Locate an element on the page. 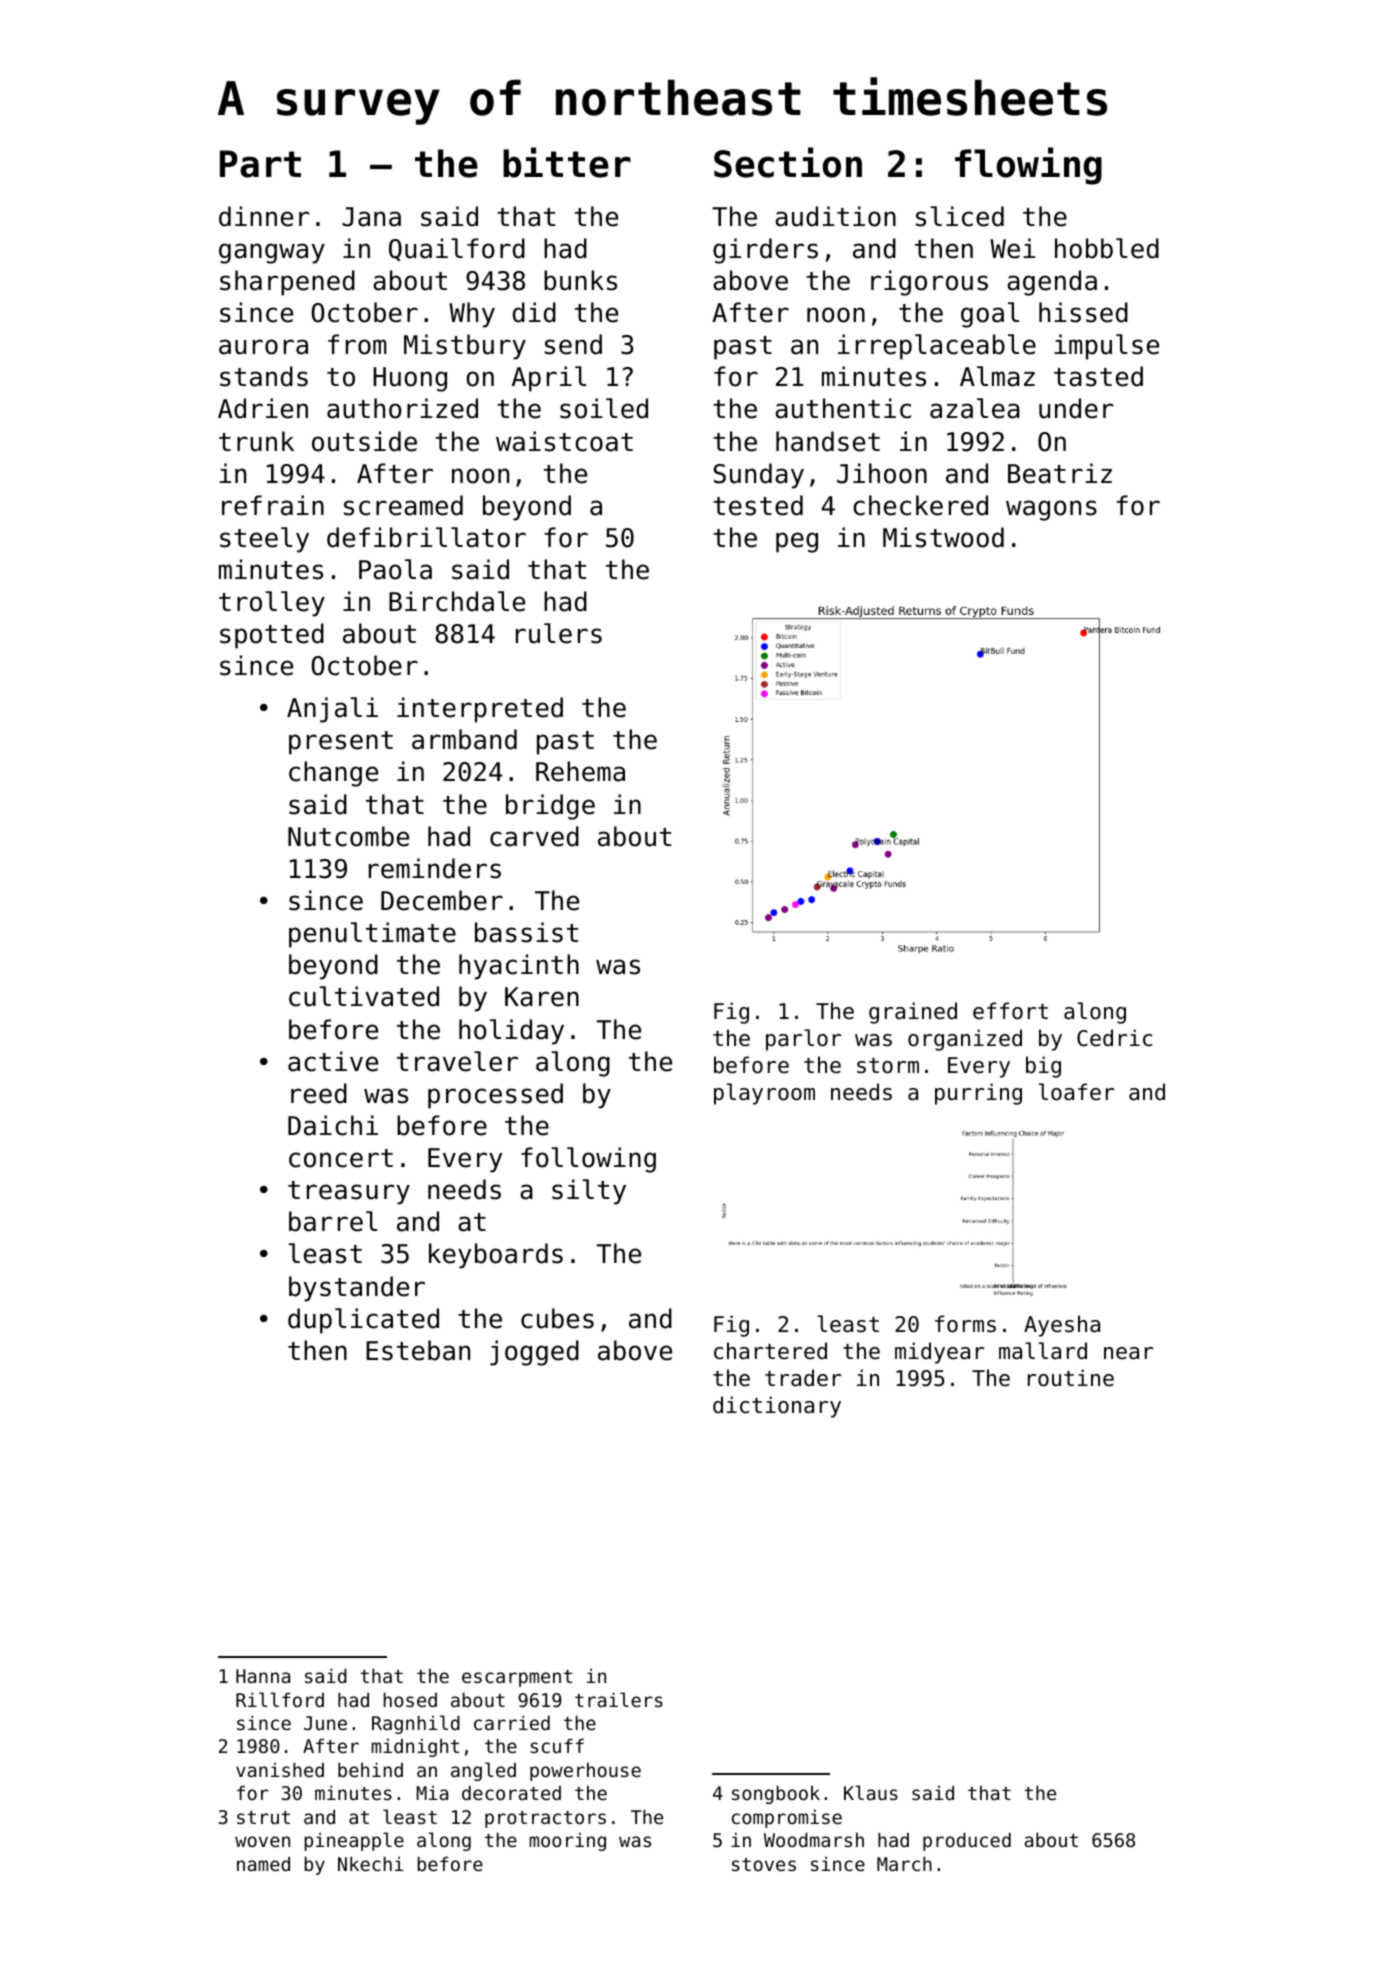 The width and height of the page is (1386, 1969). Section is located at coordinates (788, 162).
